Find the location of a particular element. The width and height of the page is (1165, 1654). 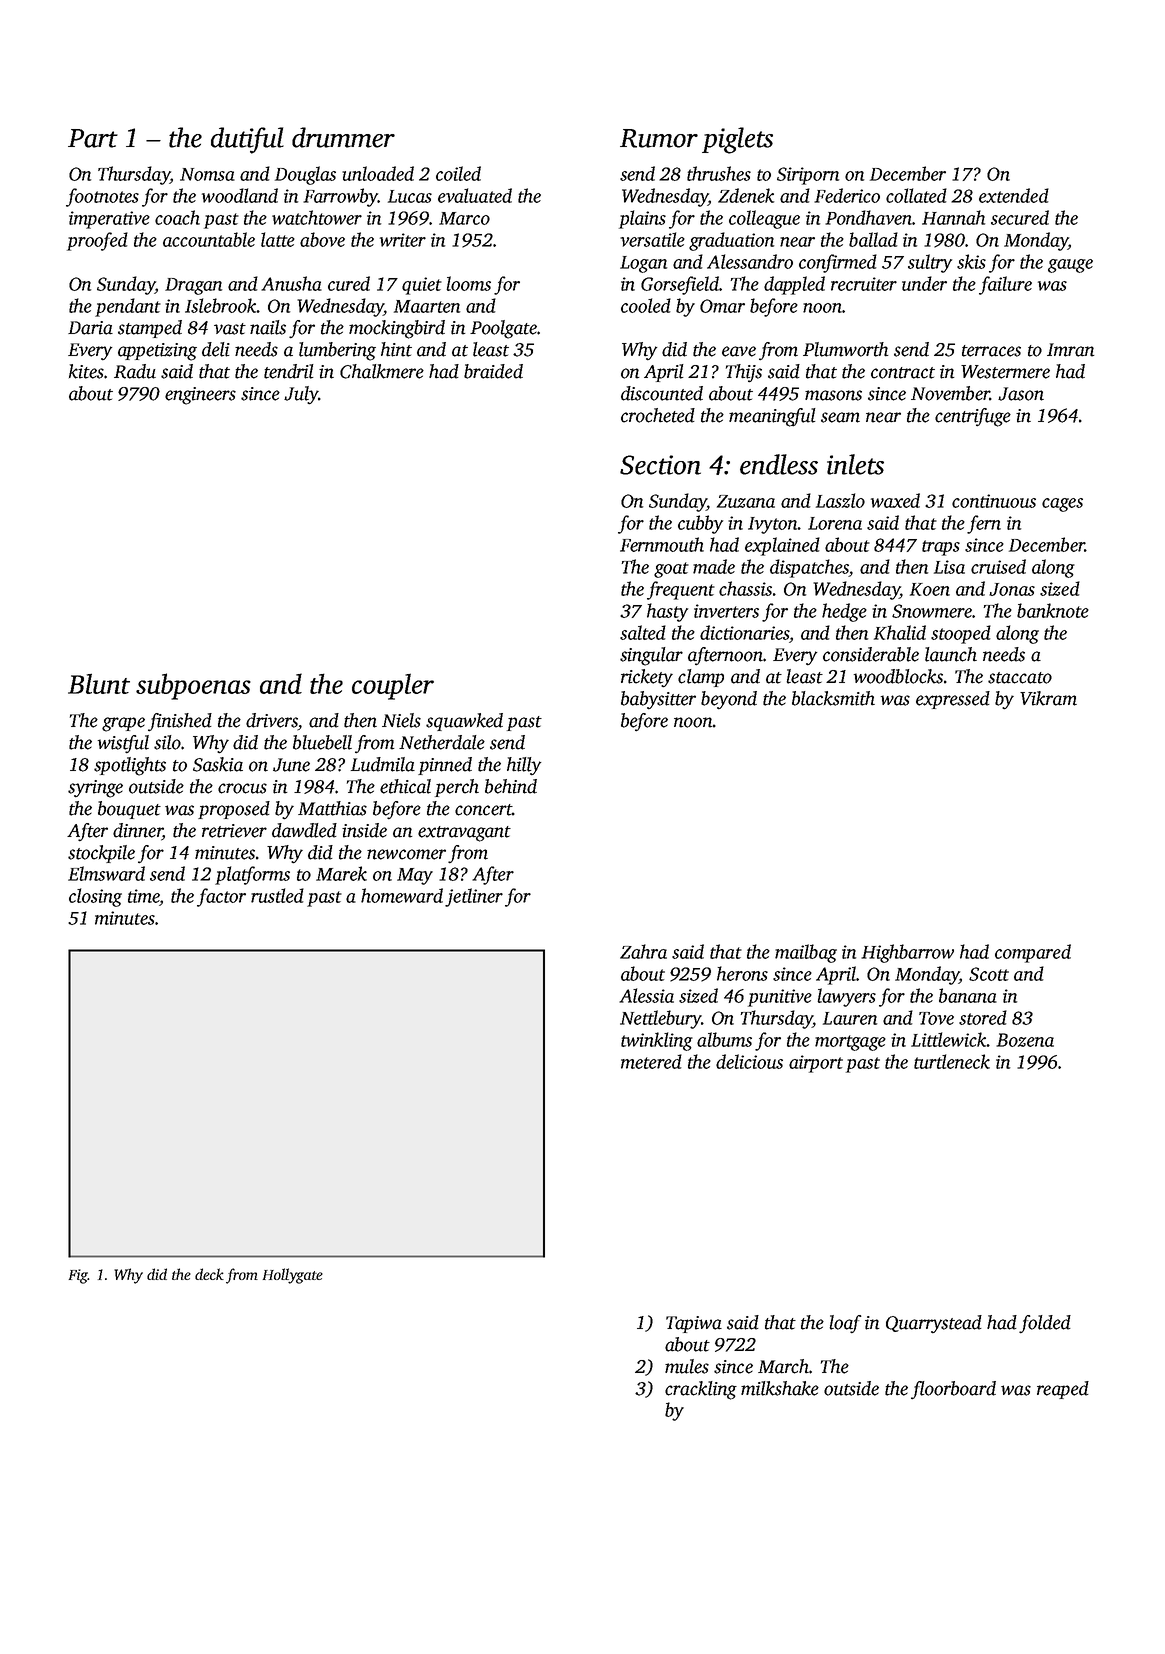

chassis is located at coordinates (745, 588).
